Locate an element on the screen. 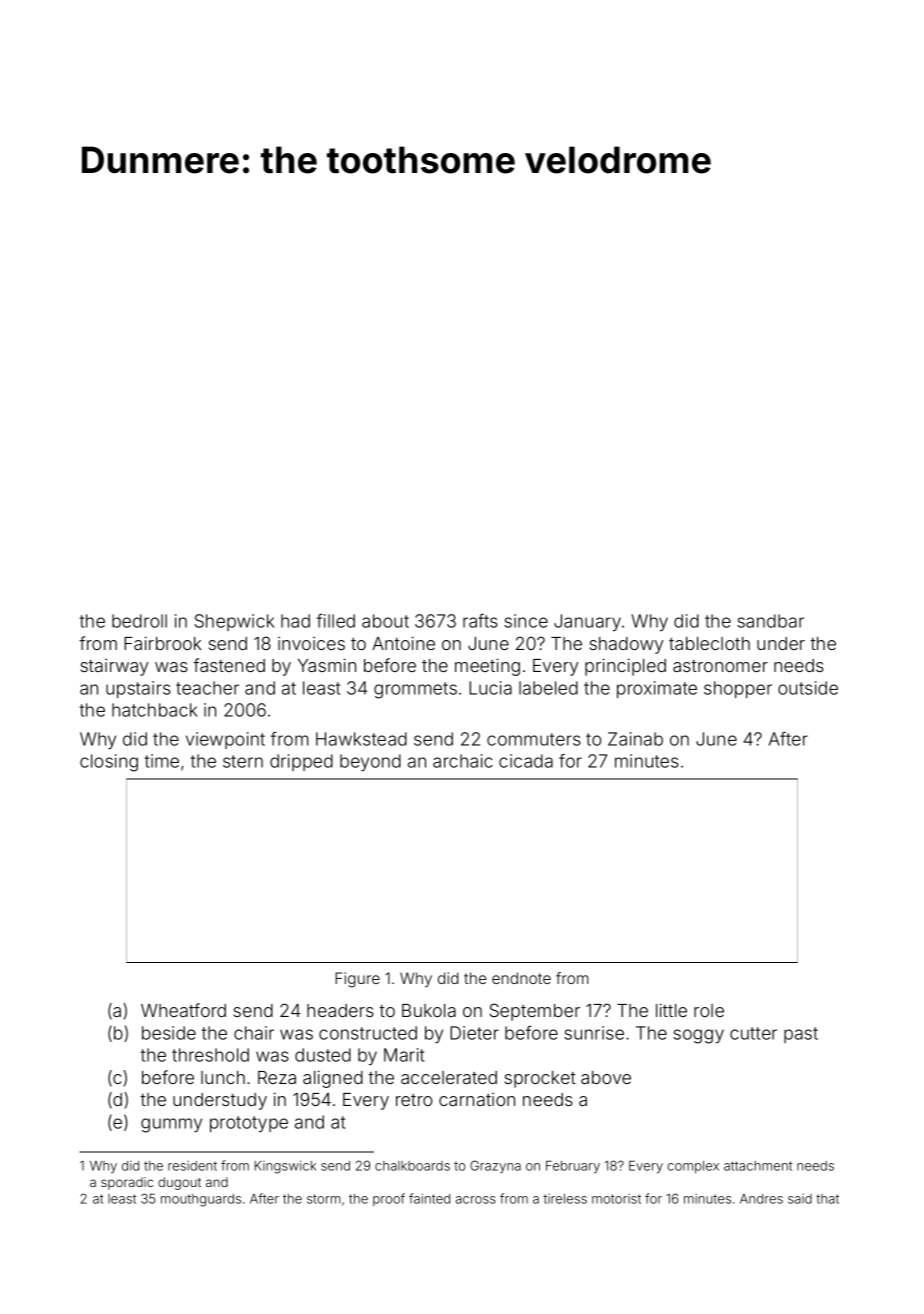  cicada is located at coordinates (526, 761).
